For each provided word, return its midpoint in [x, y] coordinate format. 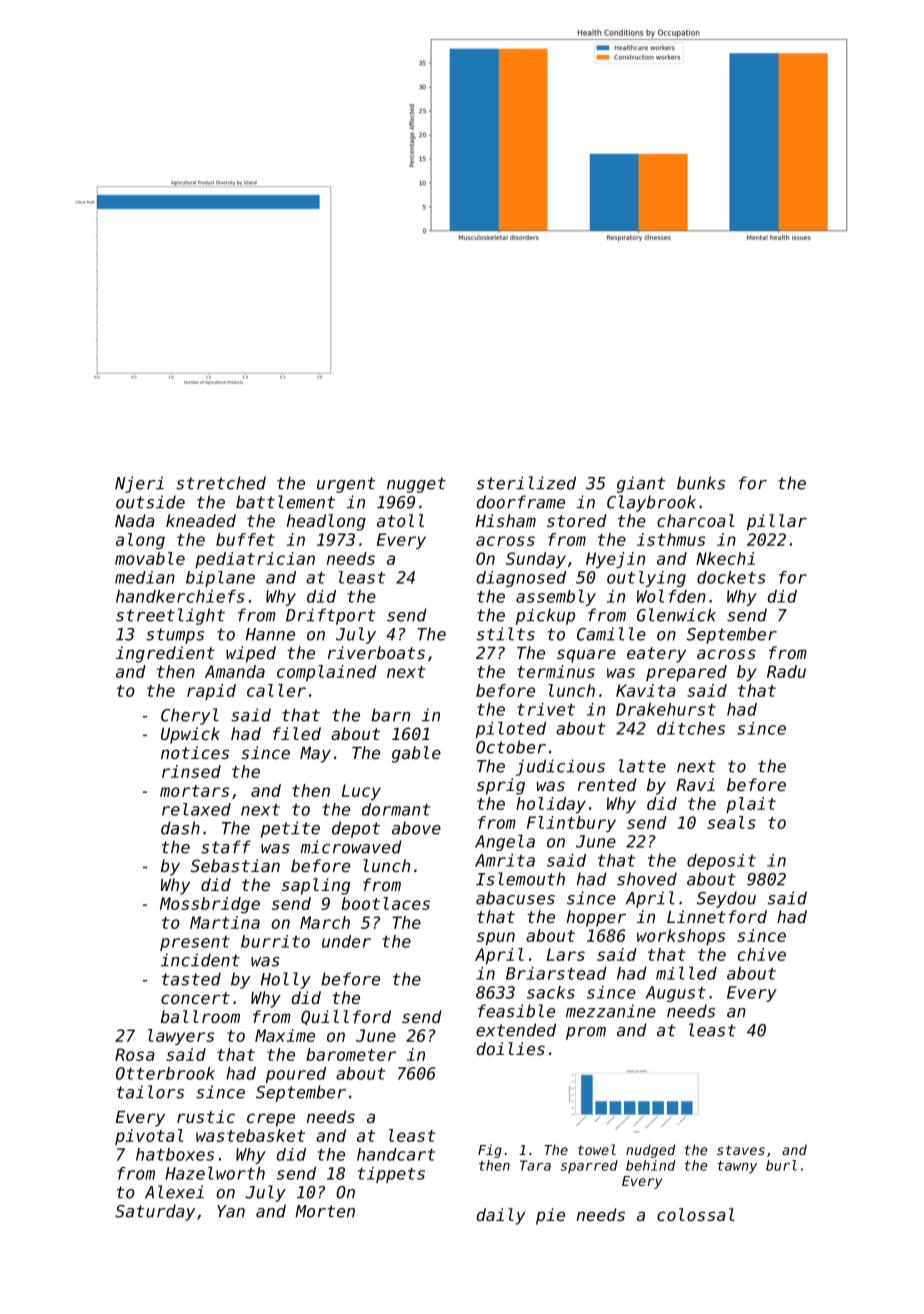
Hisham [506, 520]
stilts [506, 634]
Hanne [270, 634]
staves [741, 1150]
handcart [396, 1154]
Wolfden [671, 596]
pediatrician [255, 560]
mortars [194, 791]
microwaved [351, 847]
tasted [191, 979]
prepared [686, 673]
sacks [551, 992]
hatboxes [175, 1154]
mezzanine [611, 1011]
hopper [596, 918]
